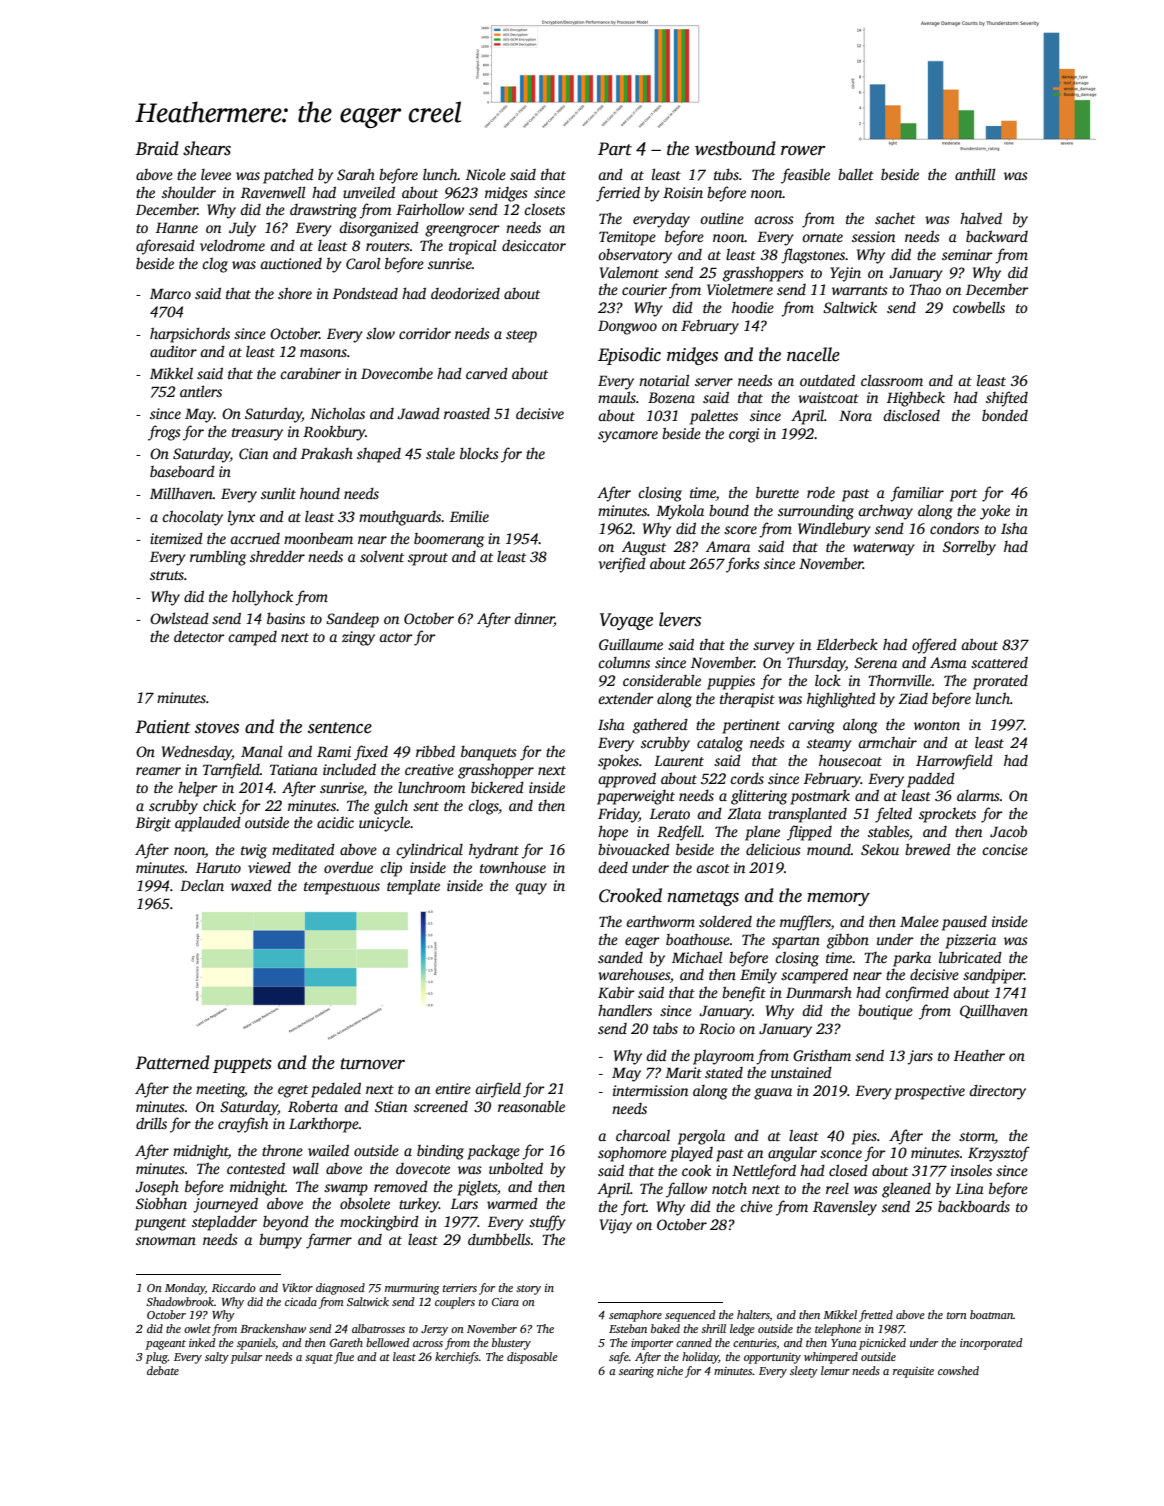 This document has height=1506, width=1164. I want to click on Nicole, so click(486, 174).
